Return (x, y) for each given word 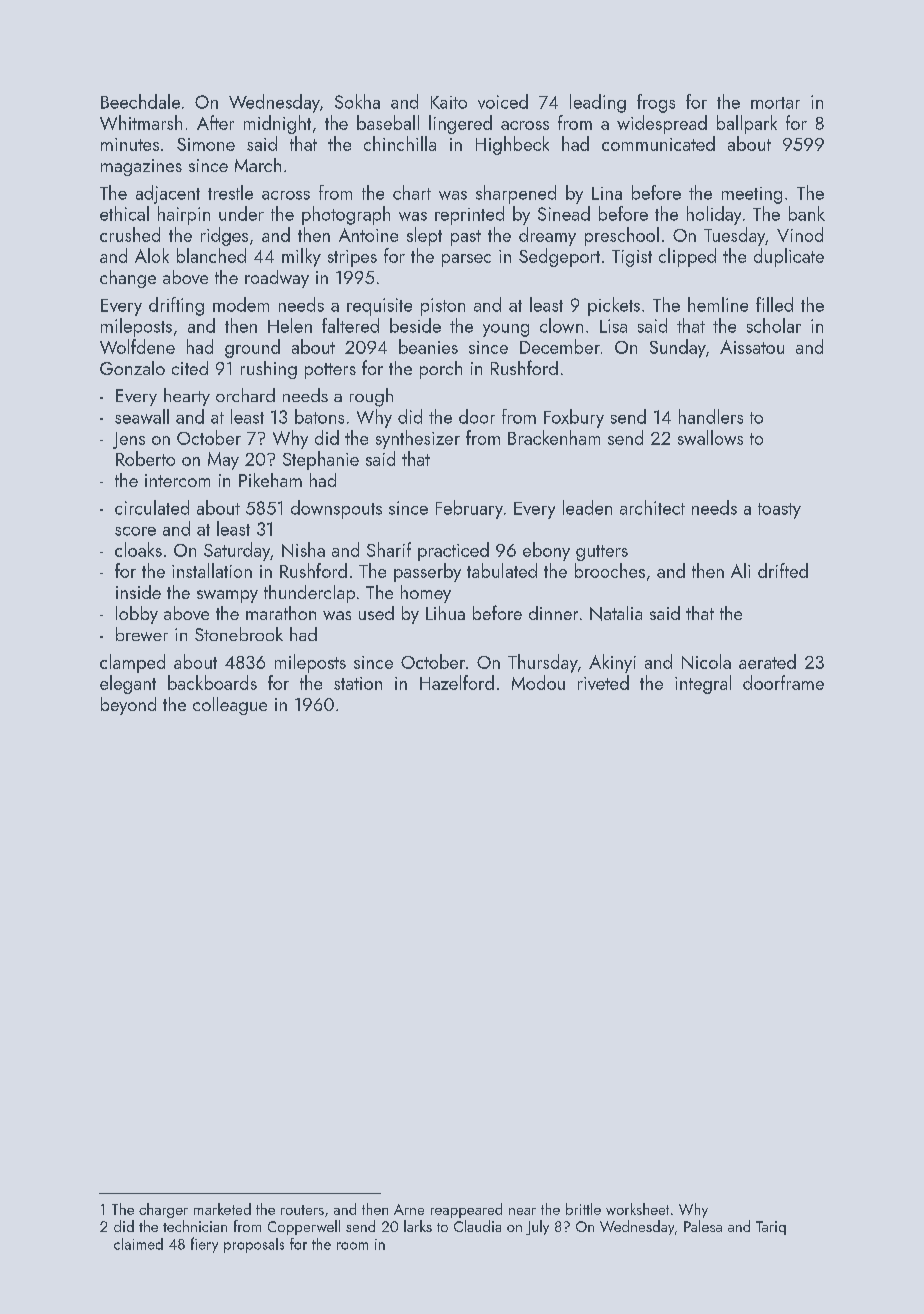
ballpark (747, 124)
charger (163, 1210)
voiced (503, 101)
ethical (124, 213)
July (537, 1227)
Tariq (771, 1228)
